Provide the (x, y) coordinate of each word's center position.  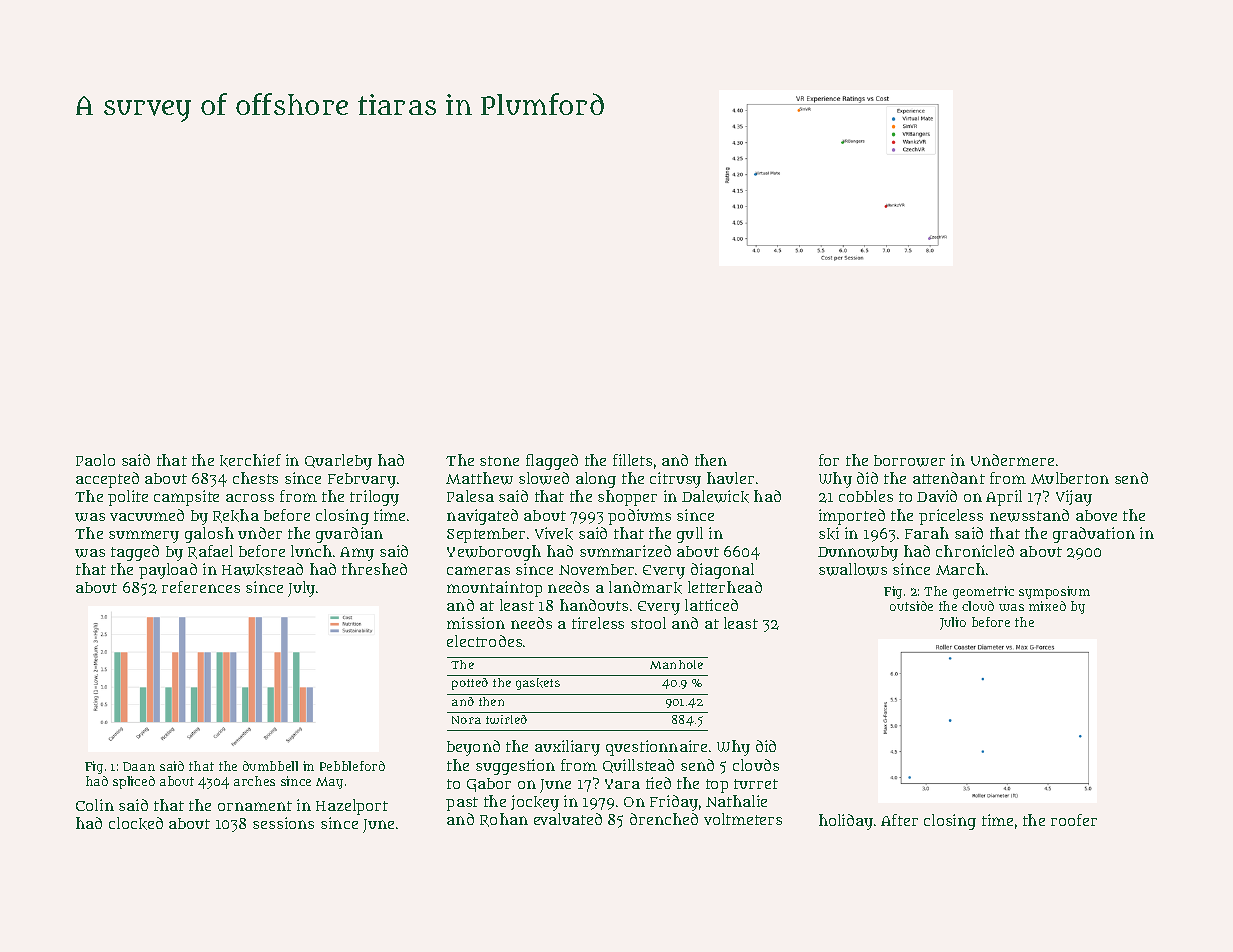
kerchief (250, 460)
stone (499, 461)
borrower (909, 461)
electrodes (484, 641)
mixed (1047, 606)
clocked (136, 823)
